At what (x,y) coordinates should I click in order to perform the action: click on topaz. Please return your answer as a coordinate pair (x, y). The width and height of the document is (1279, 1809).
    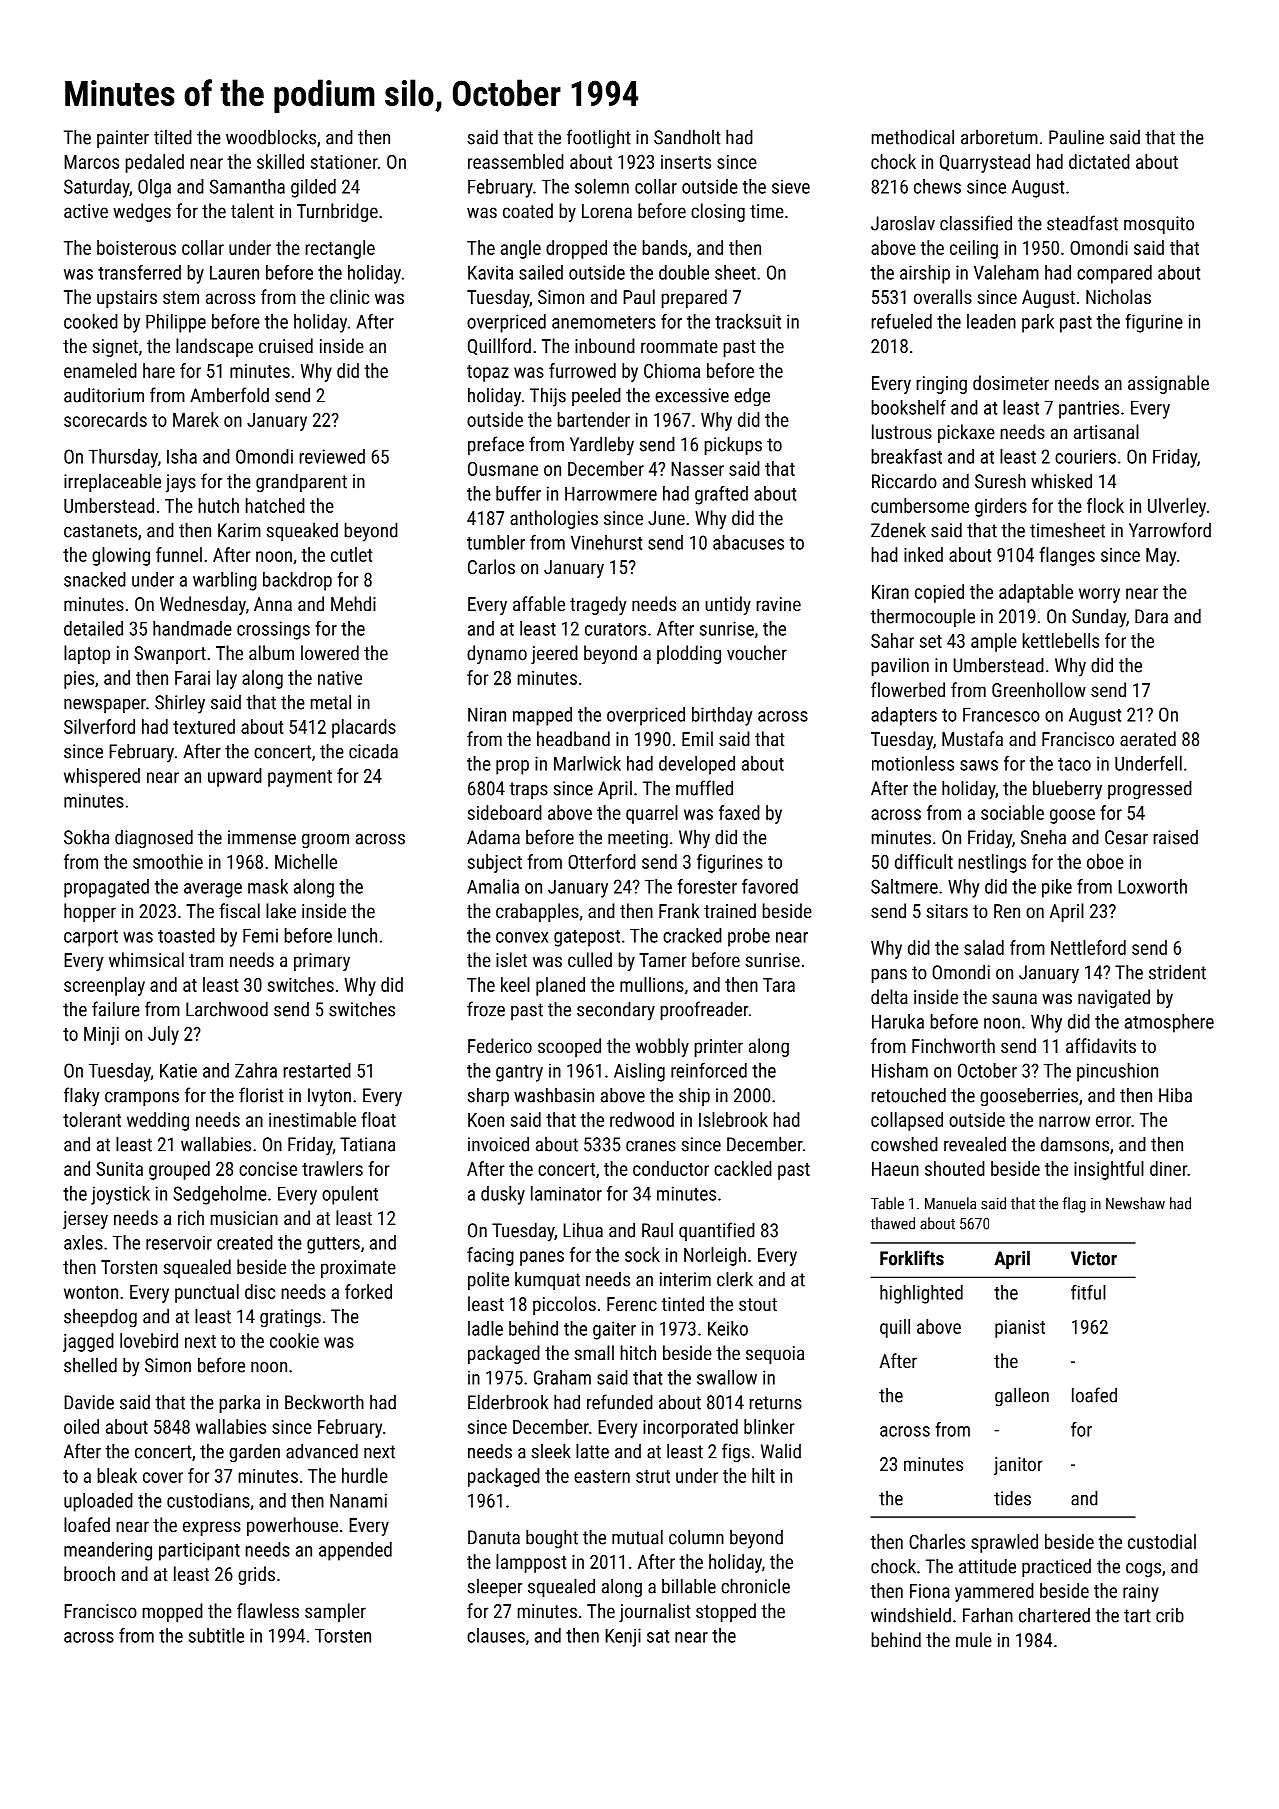
    Looking at the image, I should click on (488, 373).
